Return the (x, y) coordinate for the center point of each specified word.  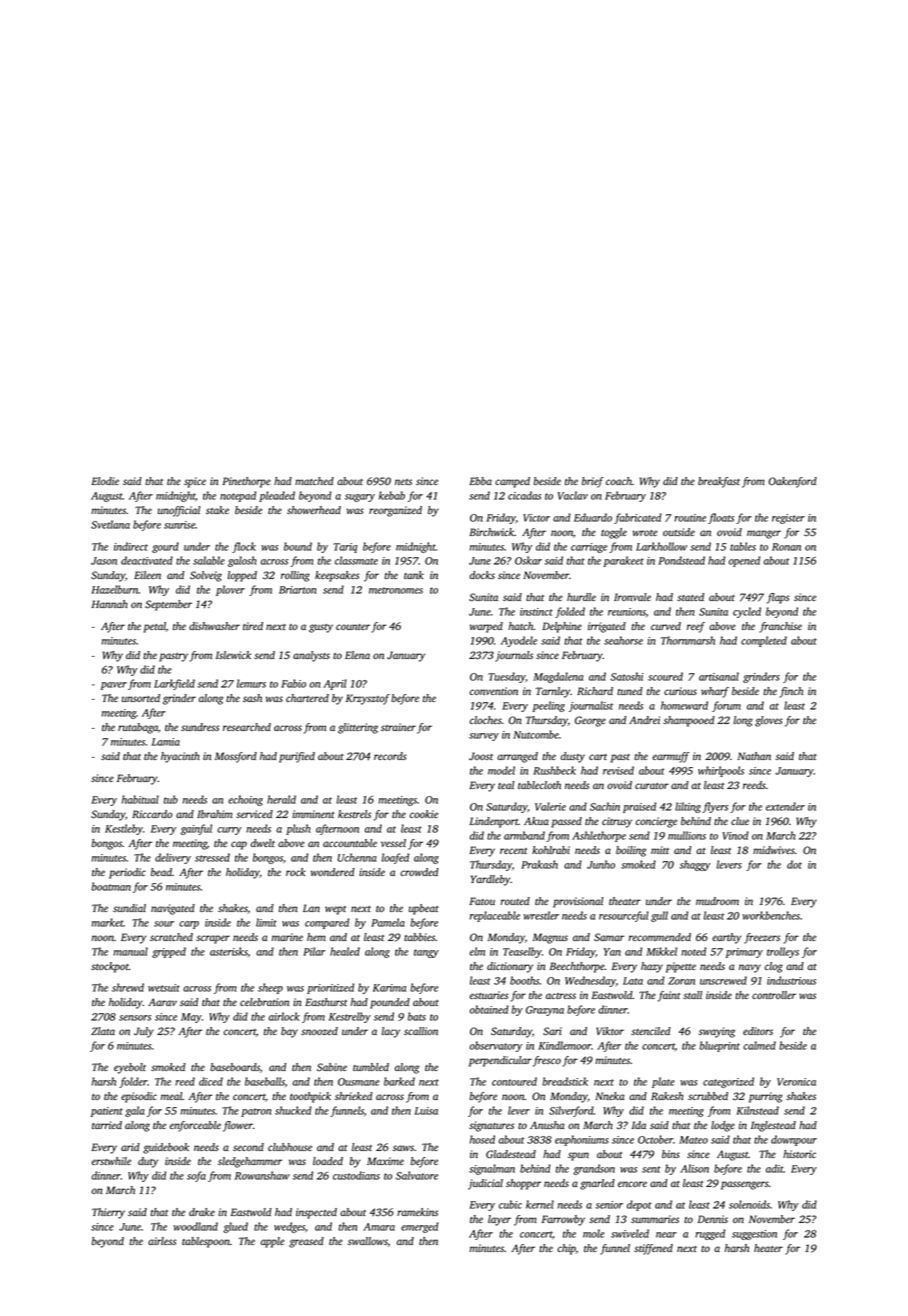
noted (693, 951)
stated (690, 597)
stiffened (653, 1249)
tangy (426, 953)
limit (266, 922)
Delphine (562, 627)
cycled (747, 612)
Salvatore (417, 1175)
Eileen (147, 575)
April (335, 684)
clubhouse (290, 1147)
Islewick (233, 655)
